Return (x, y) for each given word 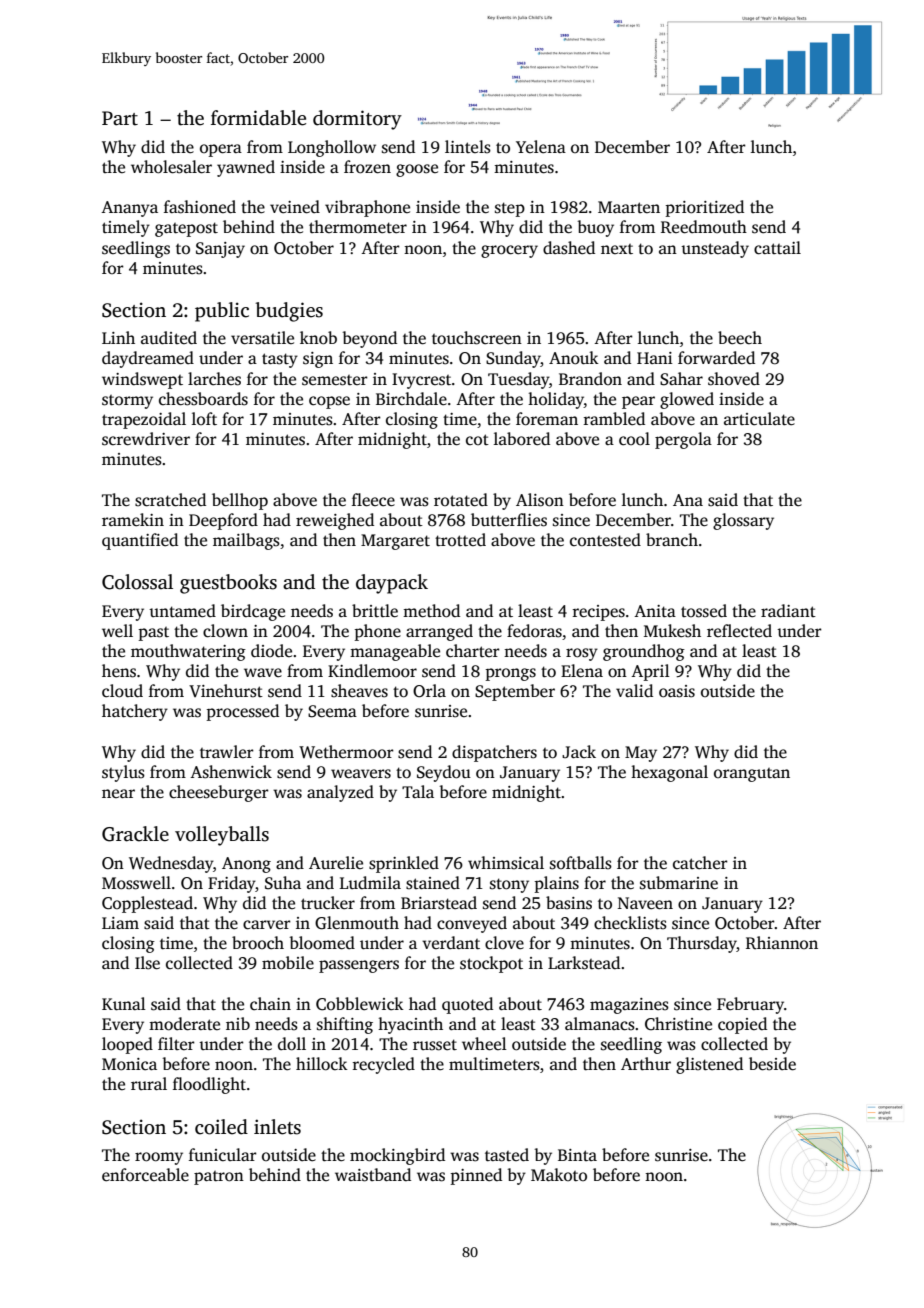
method (431, 611)
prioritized (704, 208)
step (510, 209)
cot (477, 439)
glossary (743, 521)
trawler (227, 751)
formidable (258, 118)
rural (149, 1083)
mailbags (246, 541)
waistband (373, 1175)
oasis (677, 691)
